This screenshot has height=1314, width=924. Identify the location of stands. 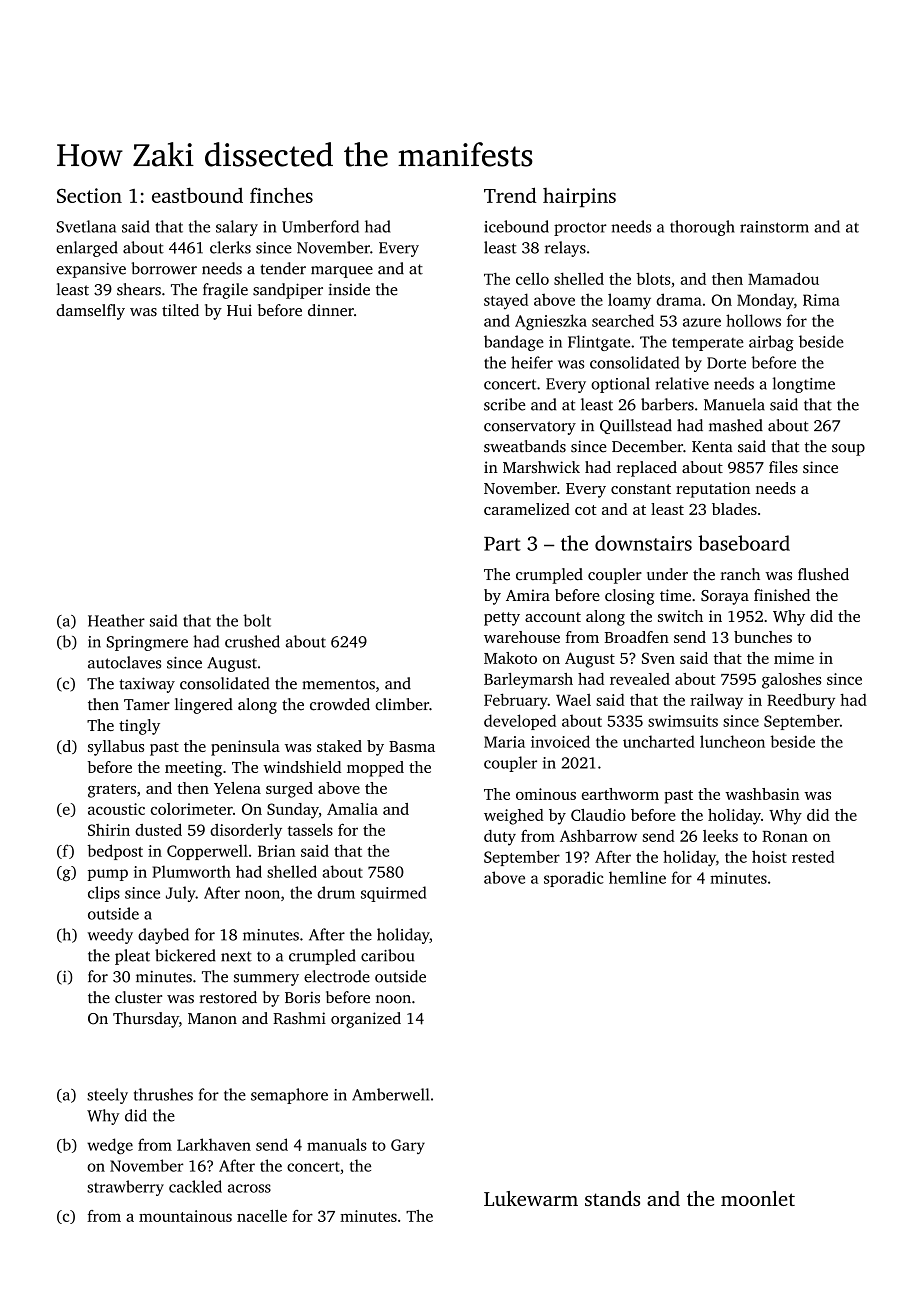
(612, 1198).
